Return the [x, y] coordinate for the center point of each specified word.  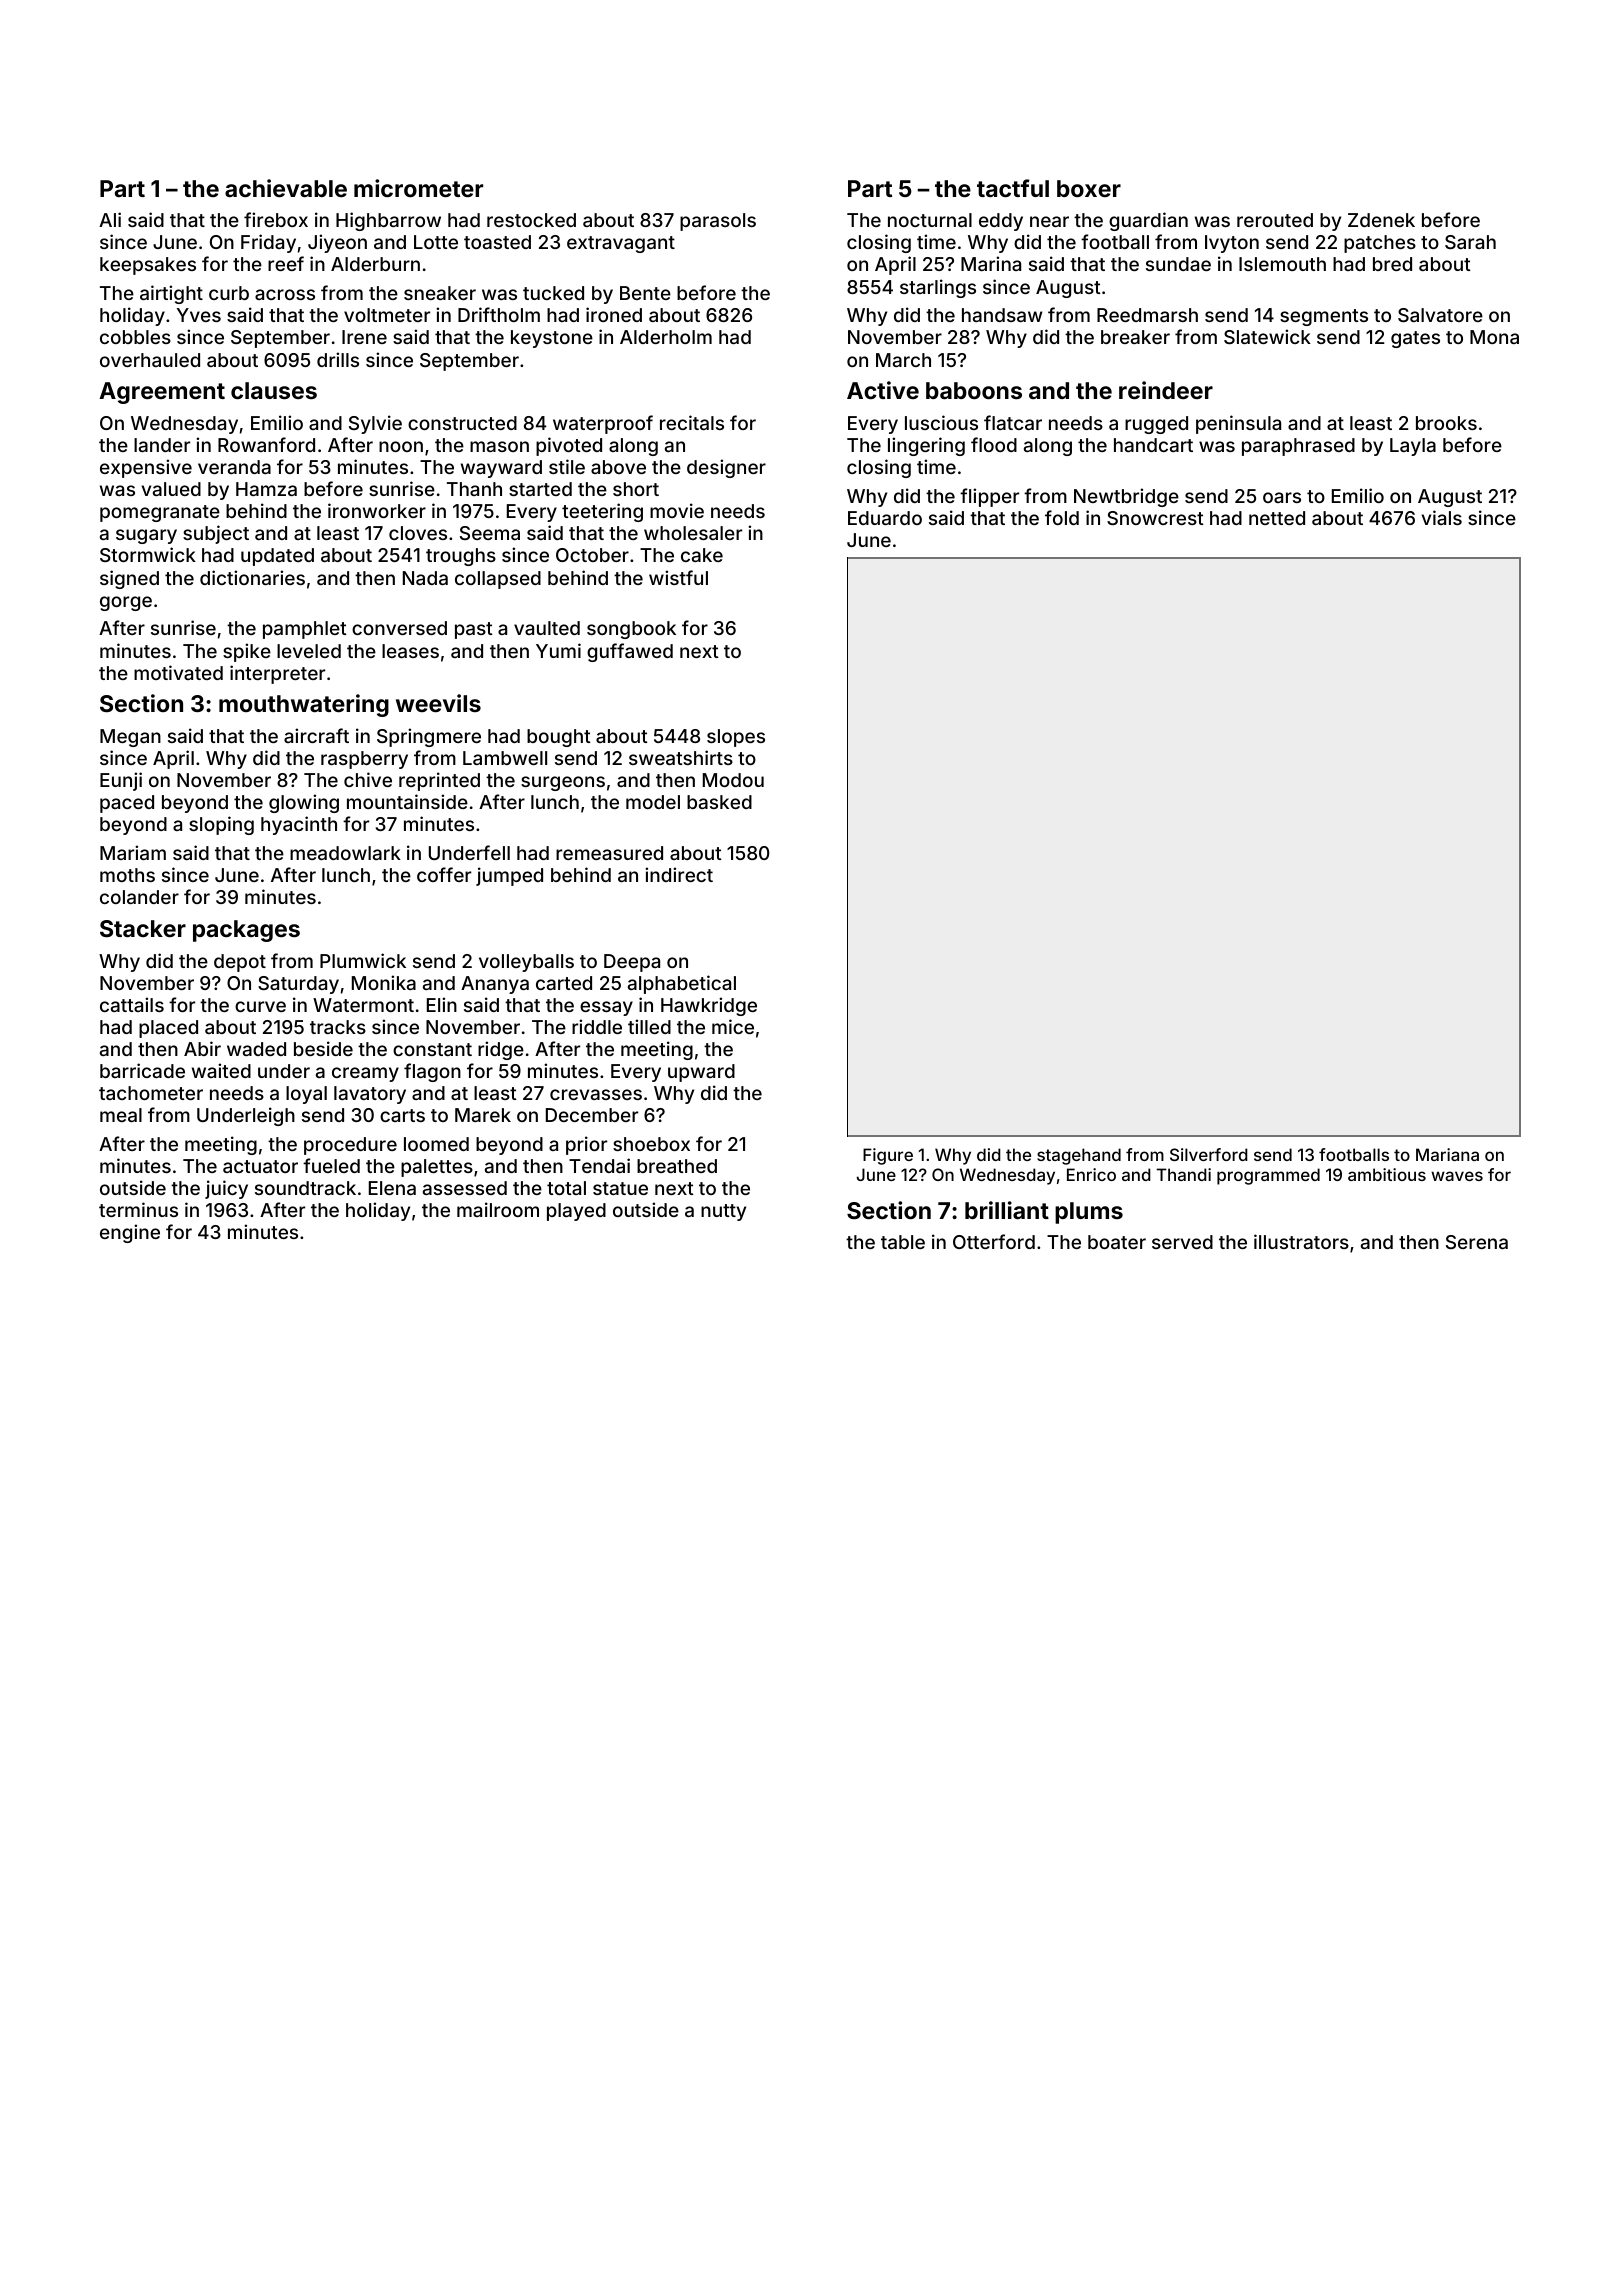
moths [127, 875]
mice [733, 1026]
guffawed [630, 652]
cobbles [135, 337]
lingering [926, 446]
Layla [1413, 447]
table [903, 1242]
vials [1442, 517]
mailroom [498, 1209]
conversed [399, 628]
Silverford [1209, 1154]
